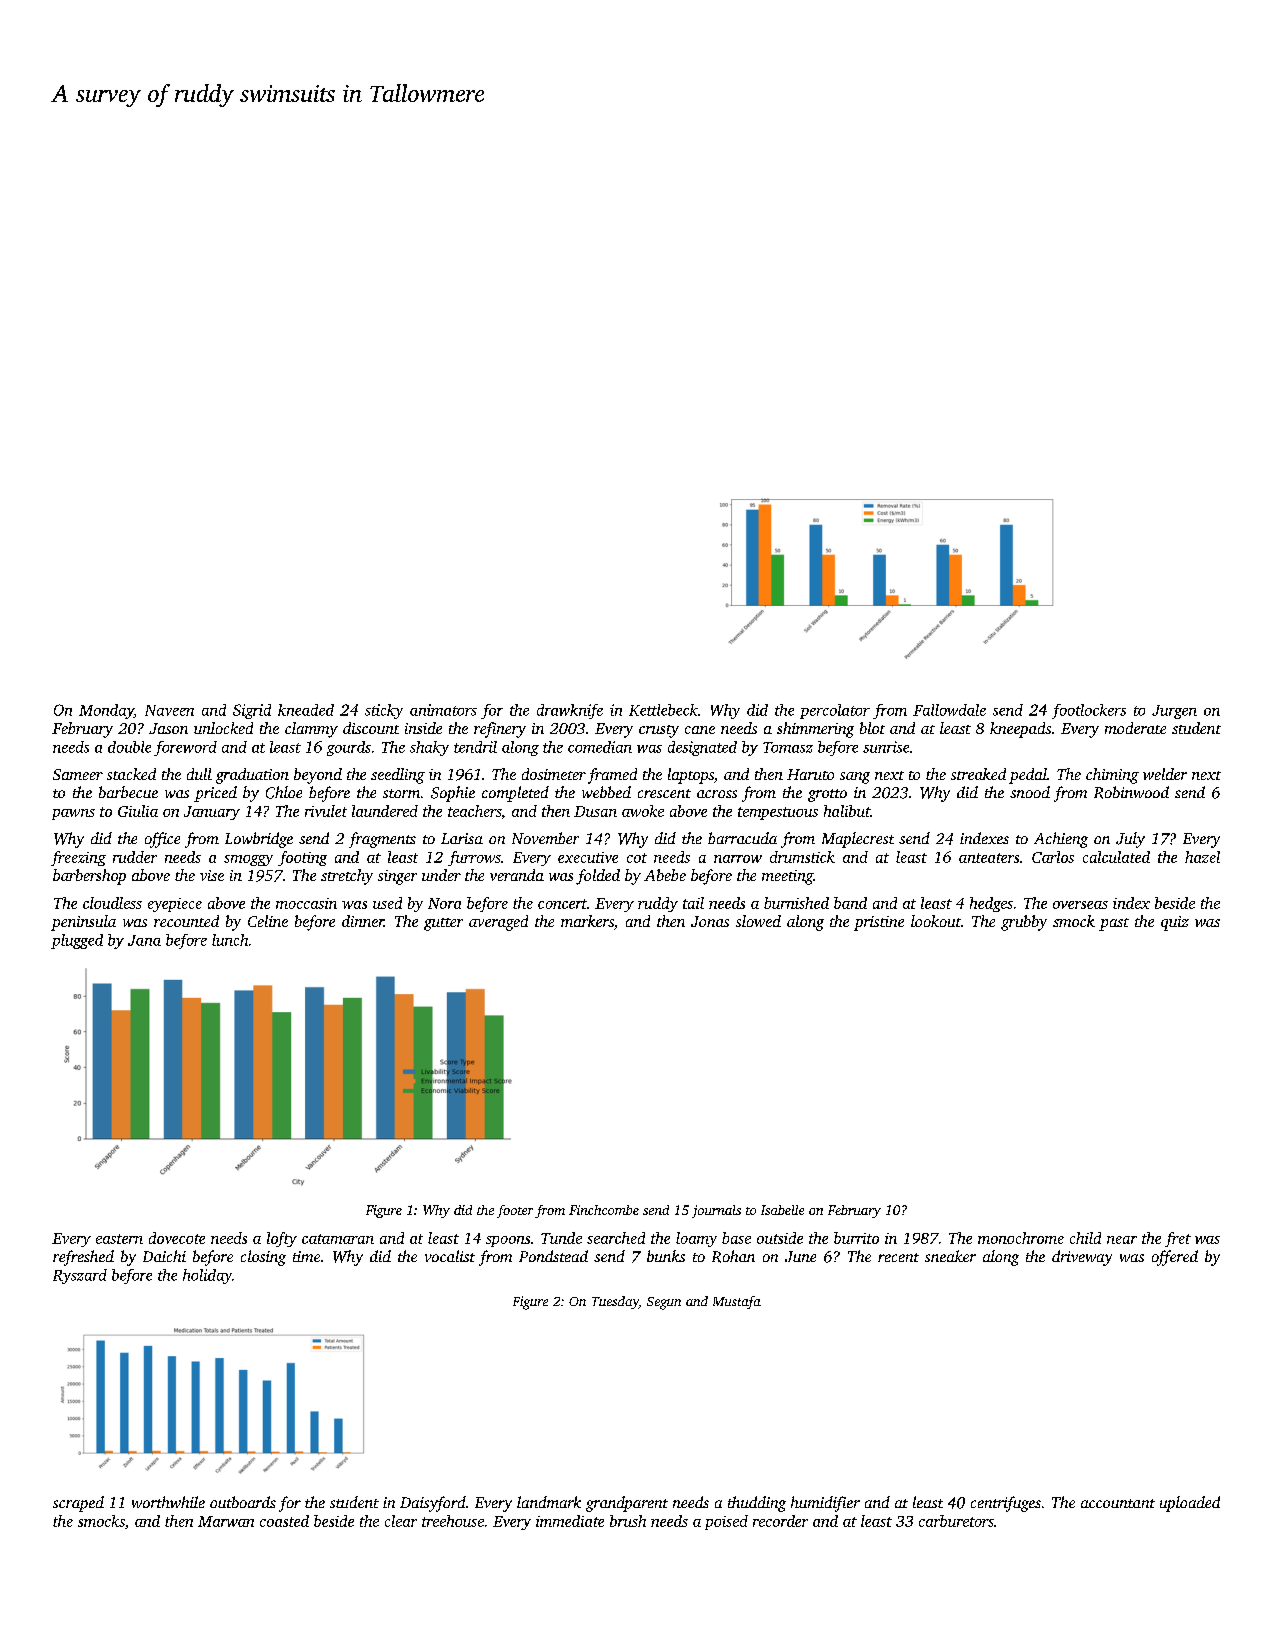 The height and width of the screenshot is (1648, 1273). Describe the element at coordinates (758, 921) in the screenshot. I see `slowed` at that location.
